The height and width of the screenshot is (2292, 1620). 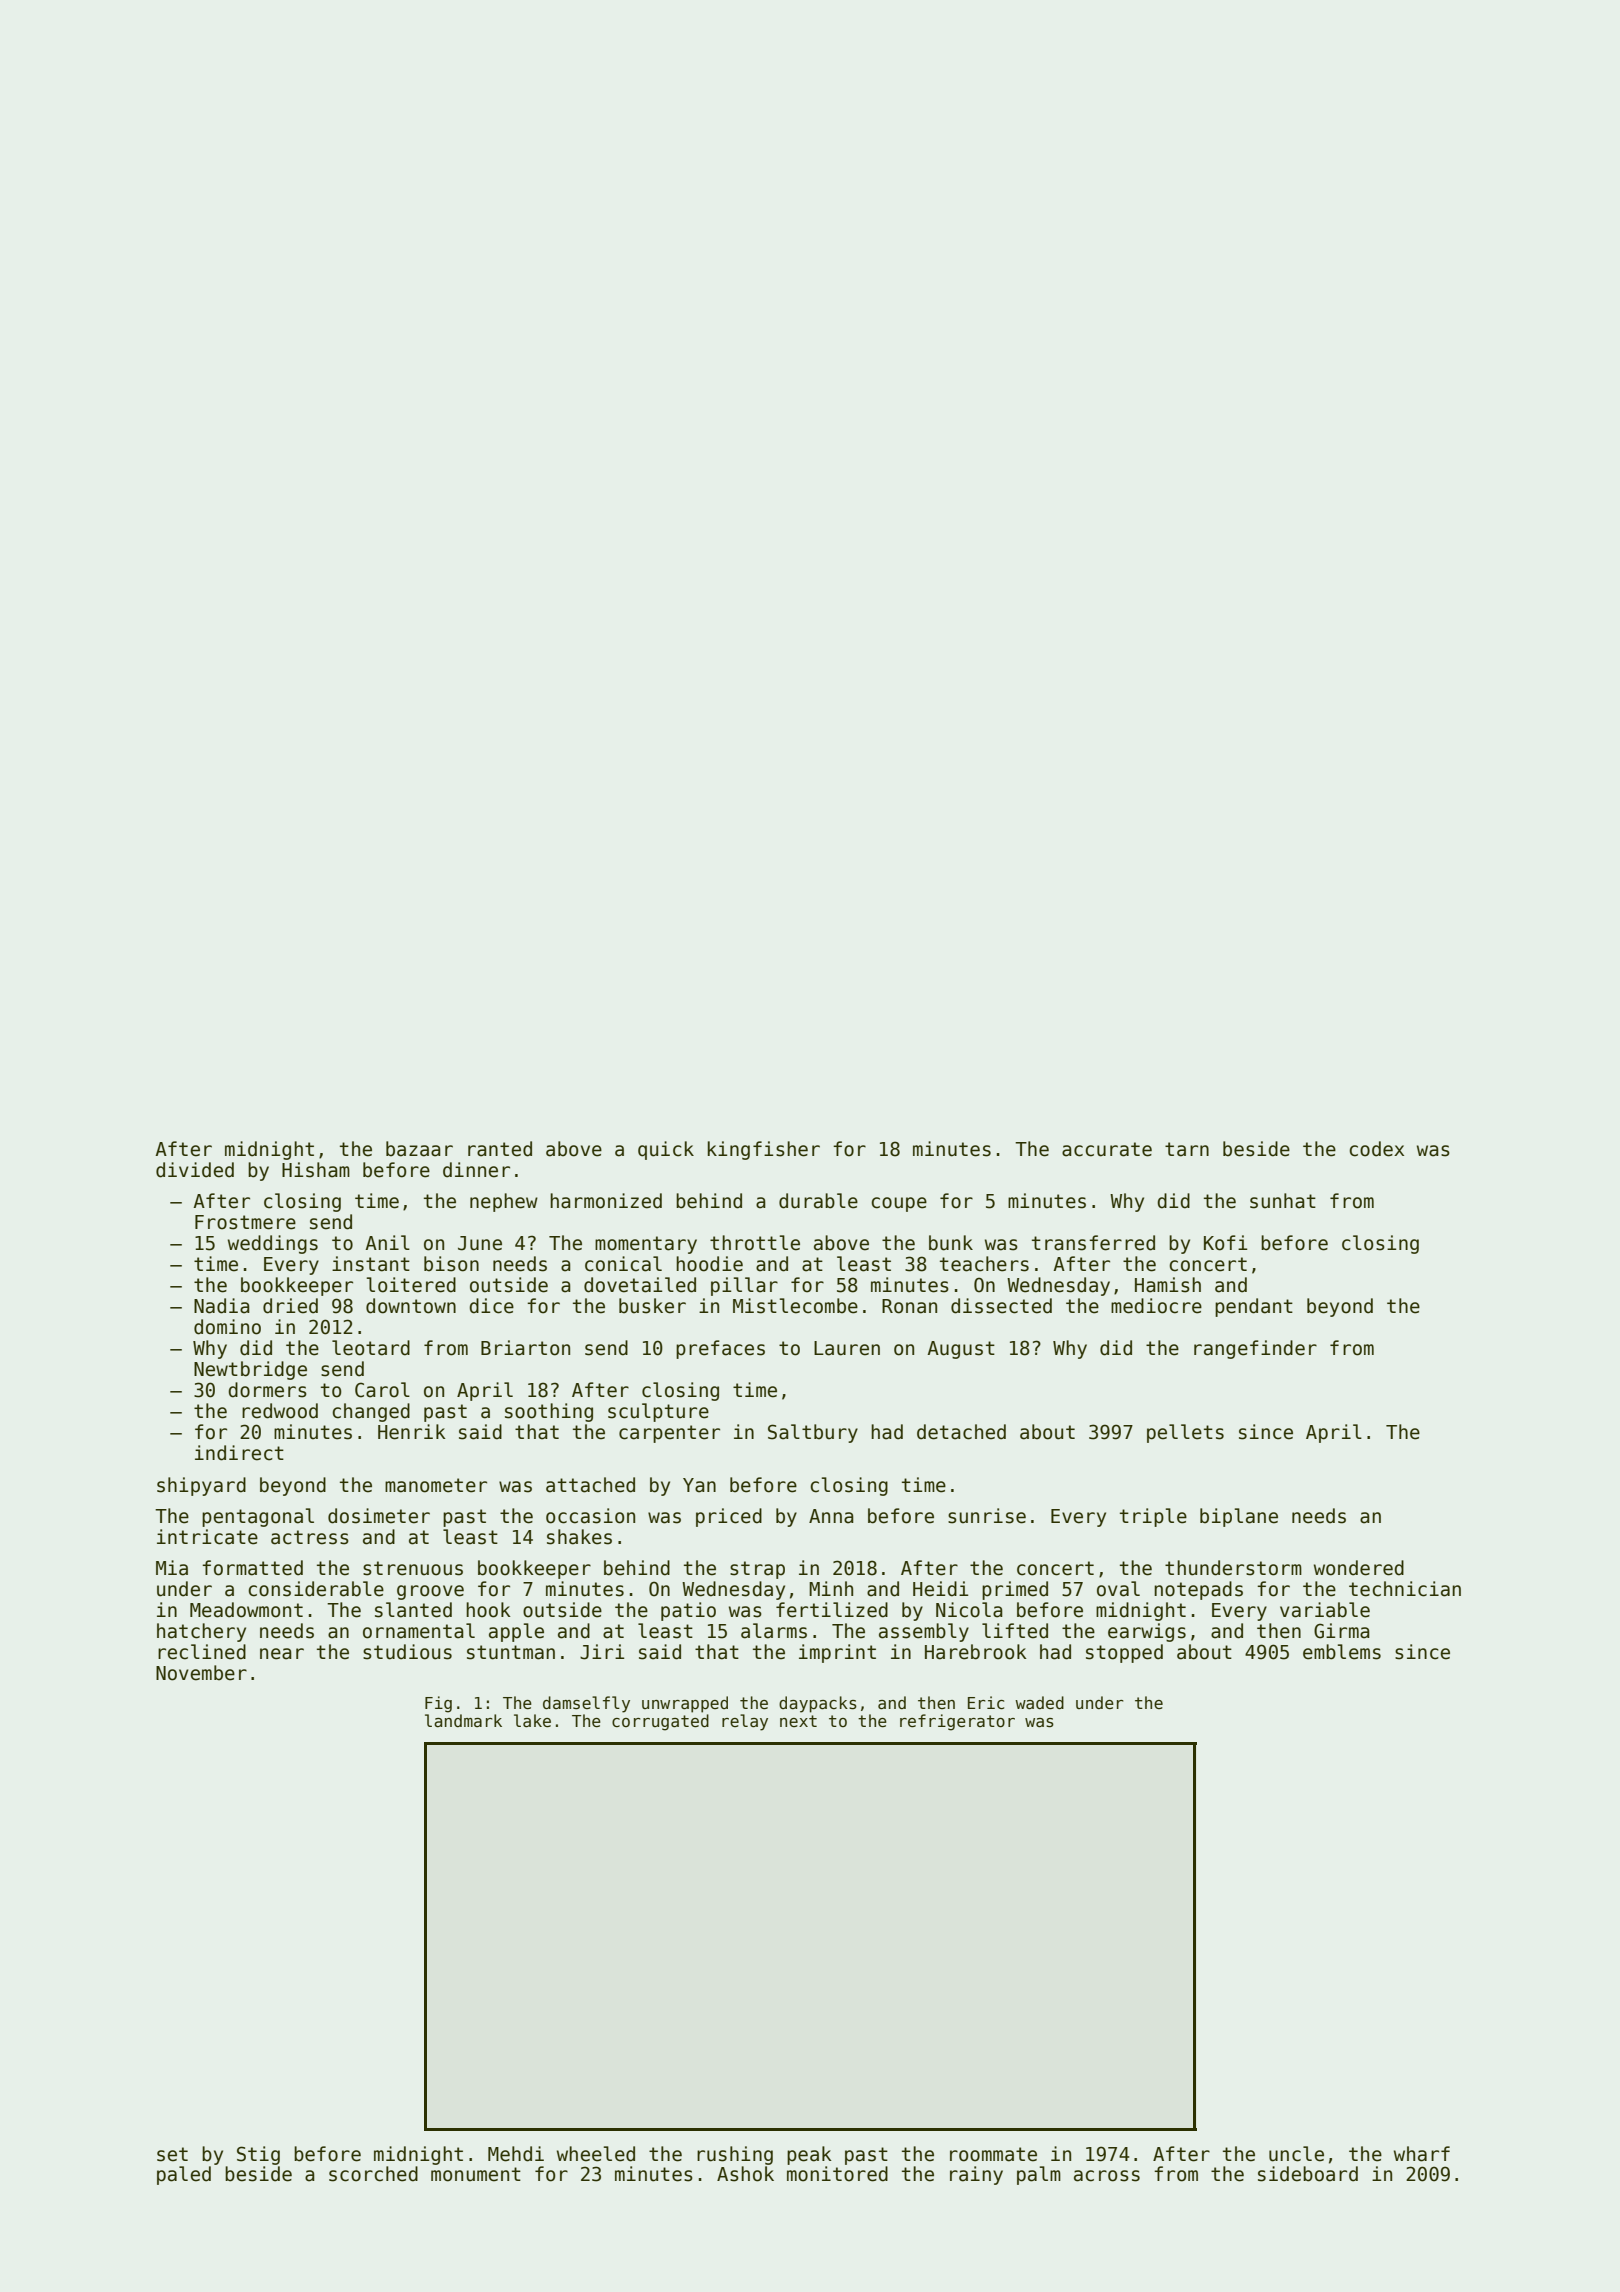 What do you see at coordinates (371, 1412) in the screenshot?
I see `changed` at bounding box center [371, 1412].
